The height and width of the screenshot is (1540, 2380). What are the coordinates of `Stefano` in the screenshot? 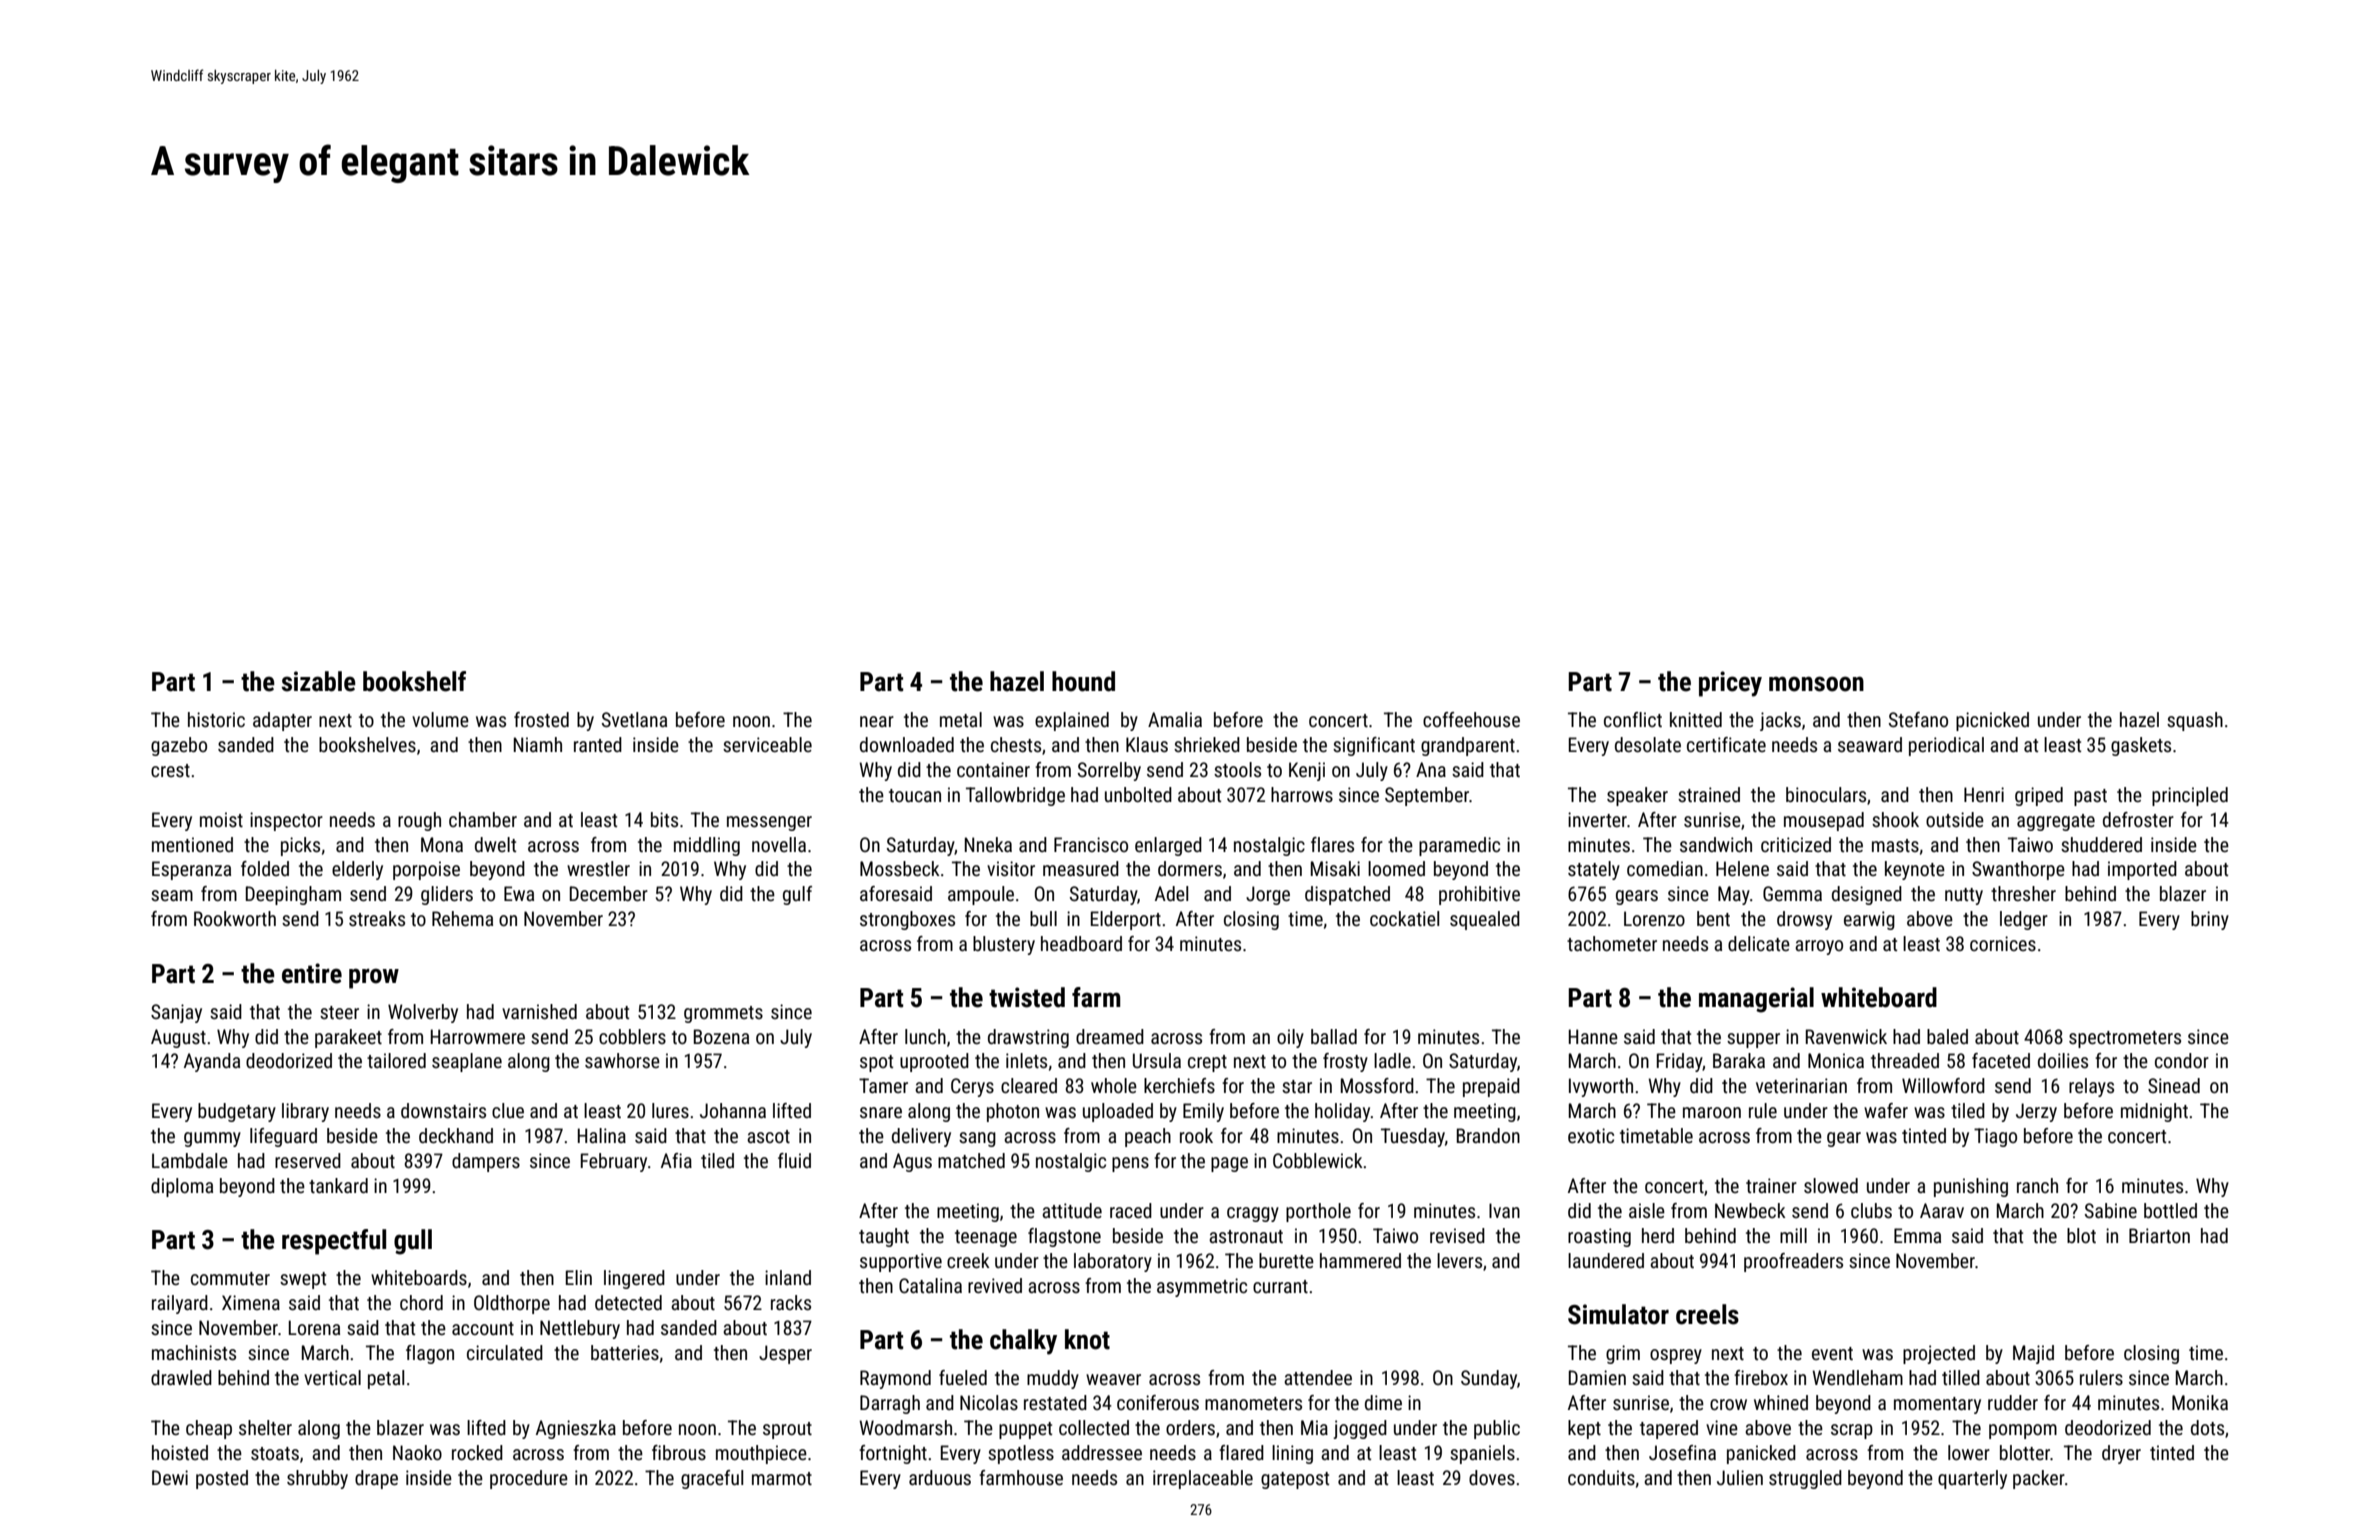 It's located at (1918, 719).
